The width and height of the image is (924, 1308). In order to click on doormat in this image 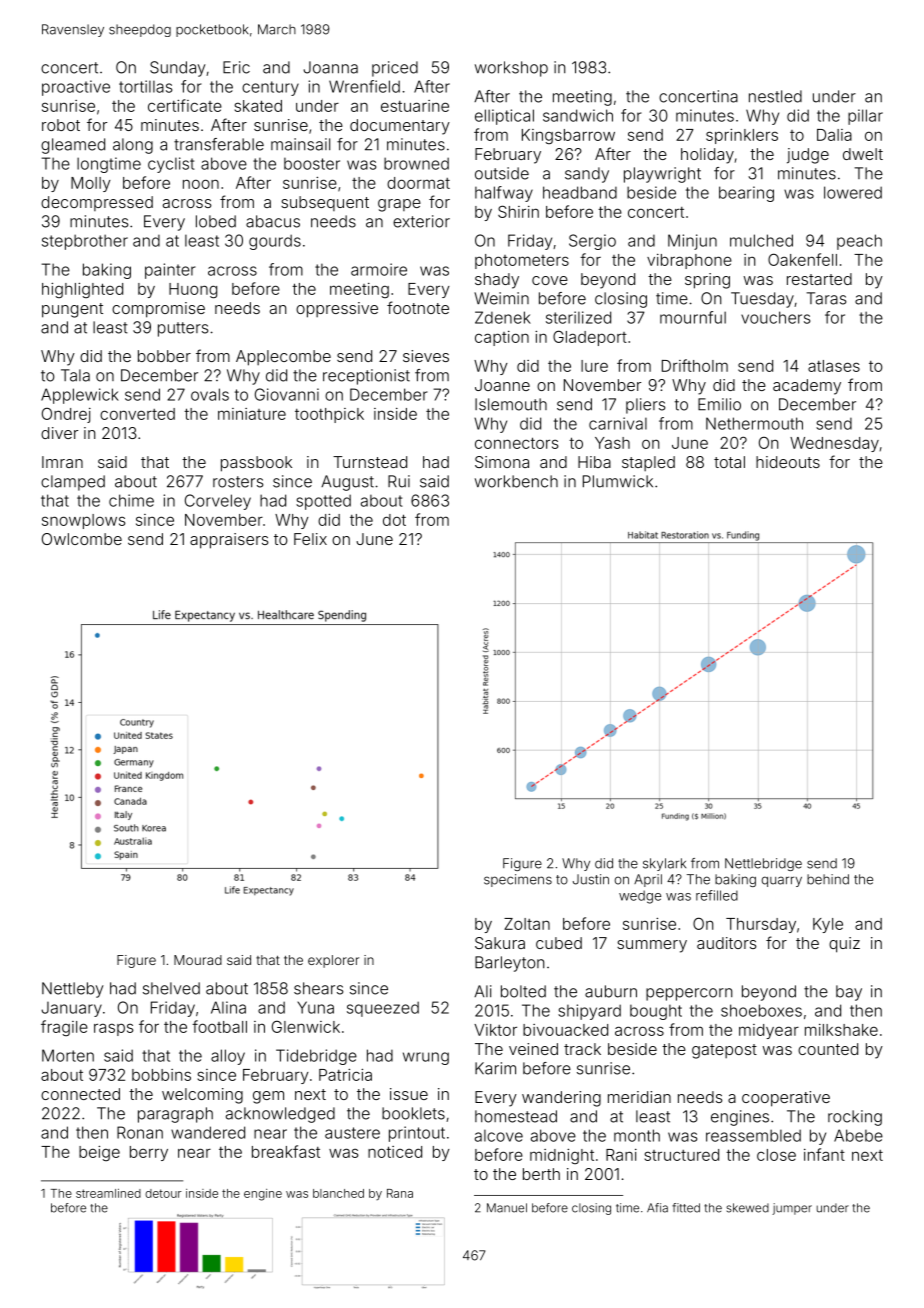, I will do `click(418, 183)`.
